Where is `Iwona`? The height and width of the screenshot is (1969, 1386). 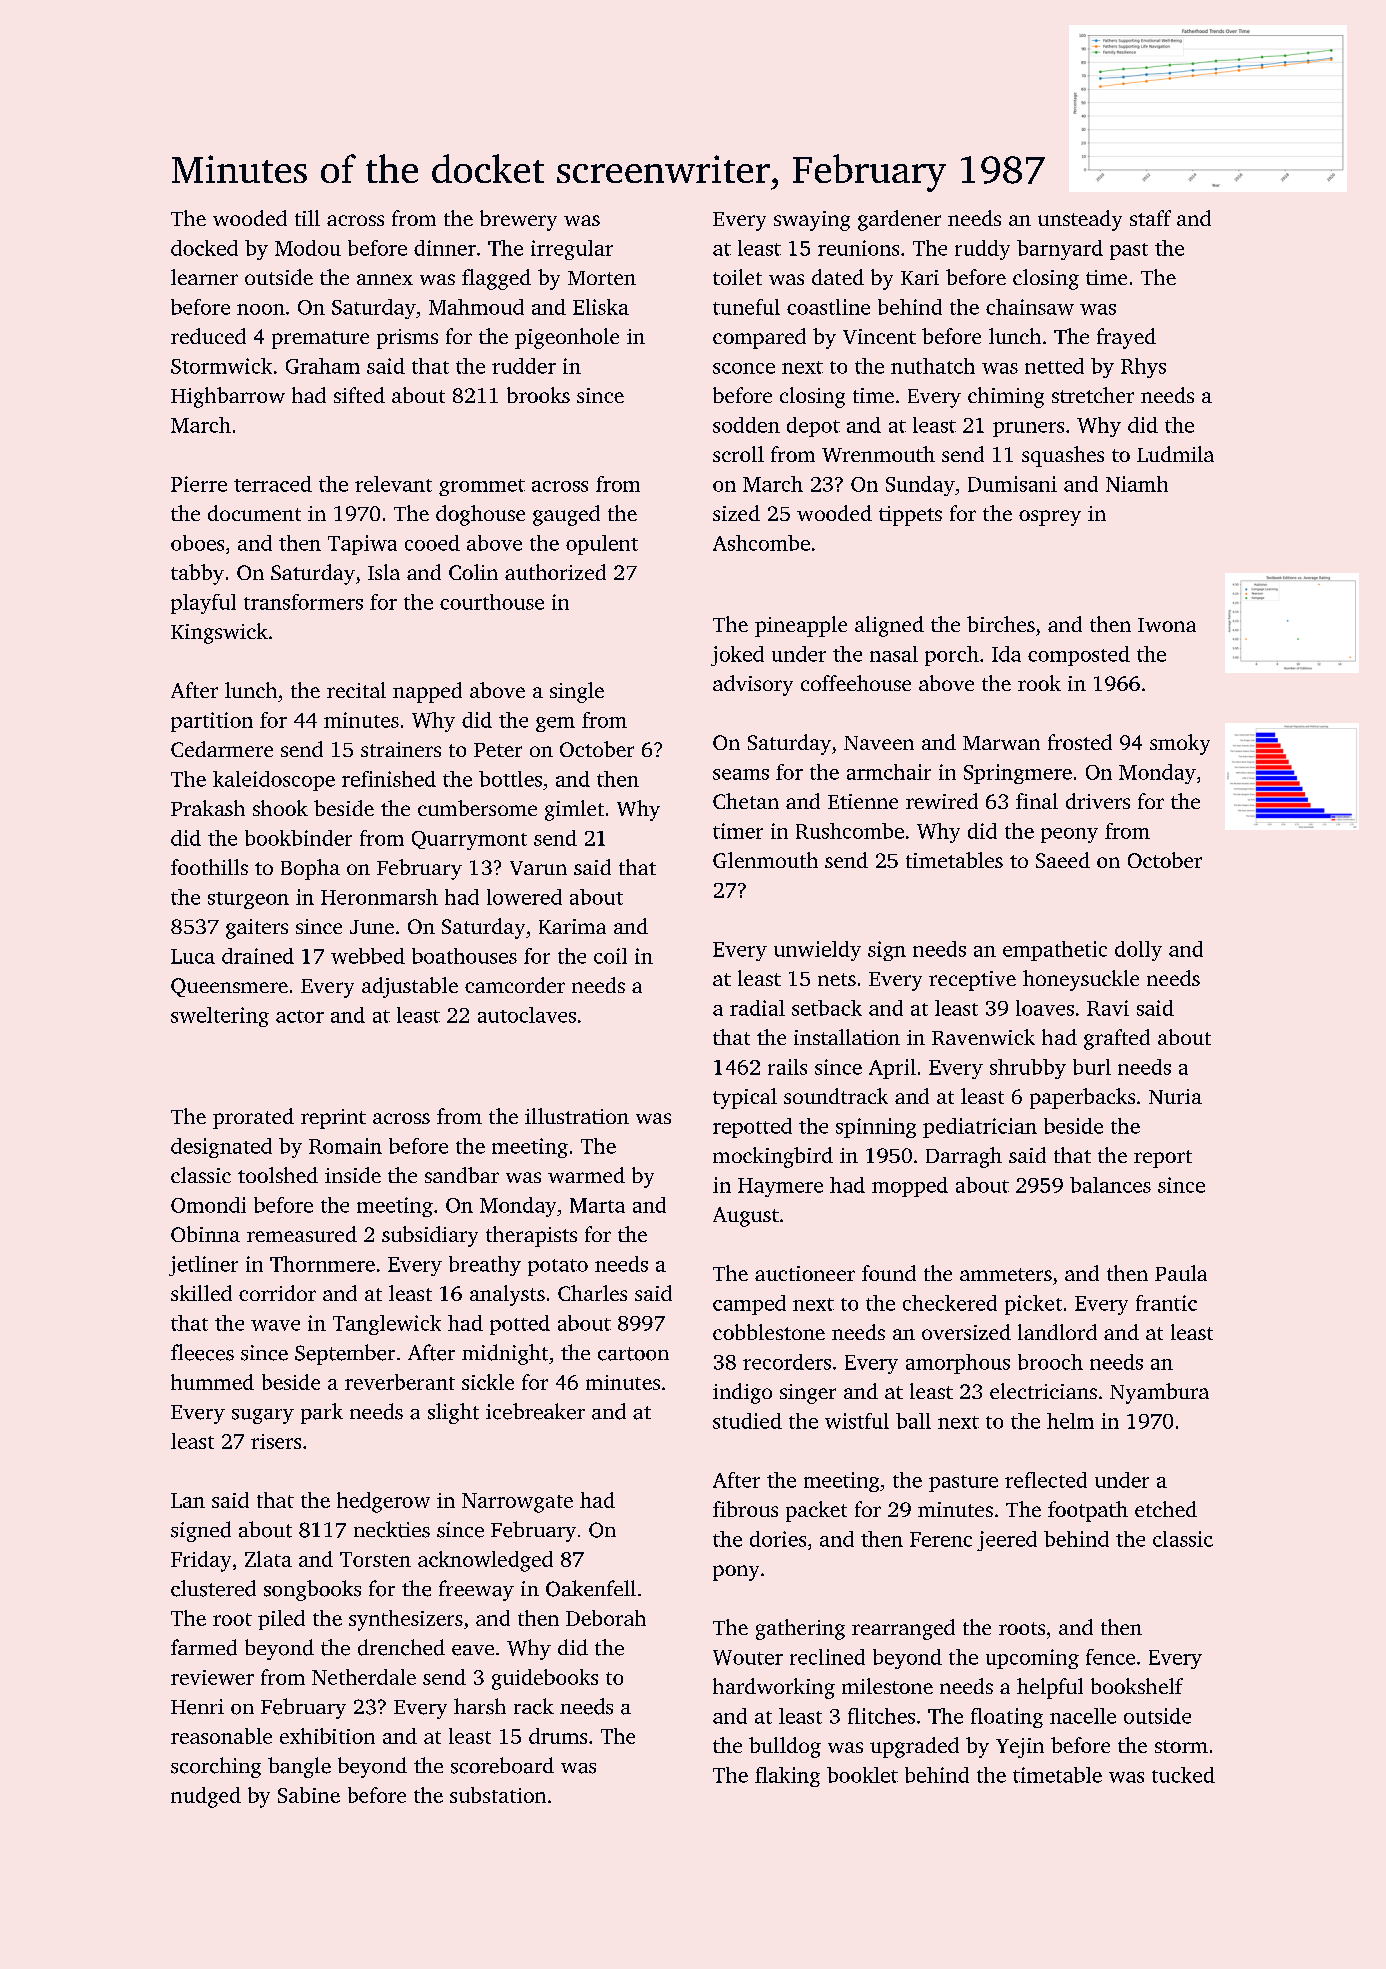
Iwona is located at coordinates (1167, 625).
